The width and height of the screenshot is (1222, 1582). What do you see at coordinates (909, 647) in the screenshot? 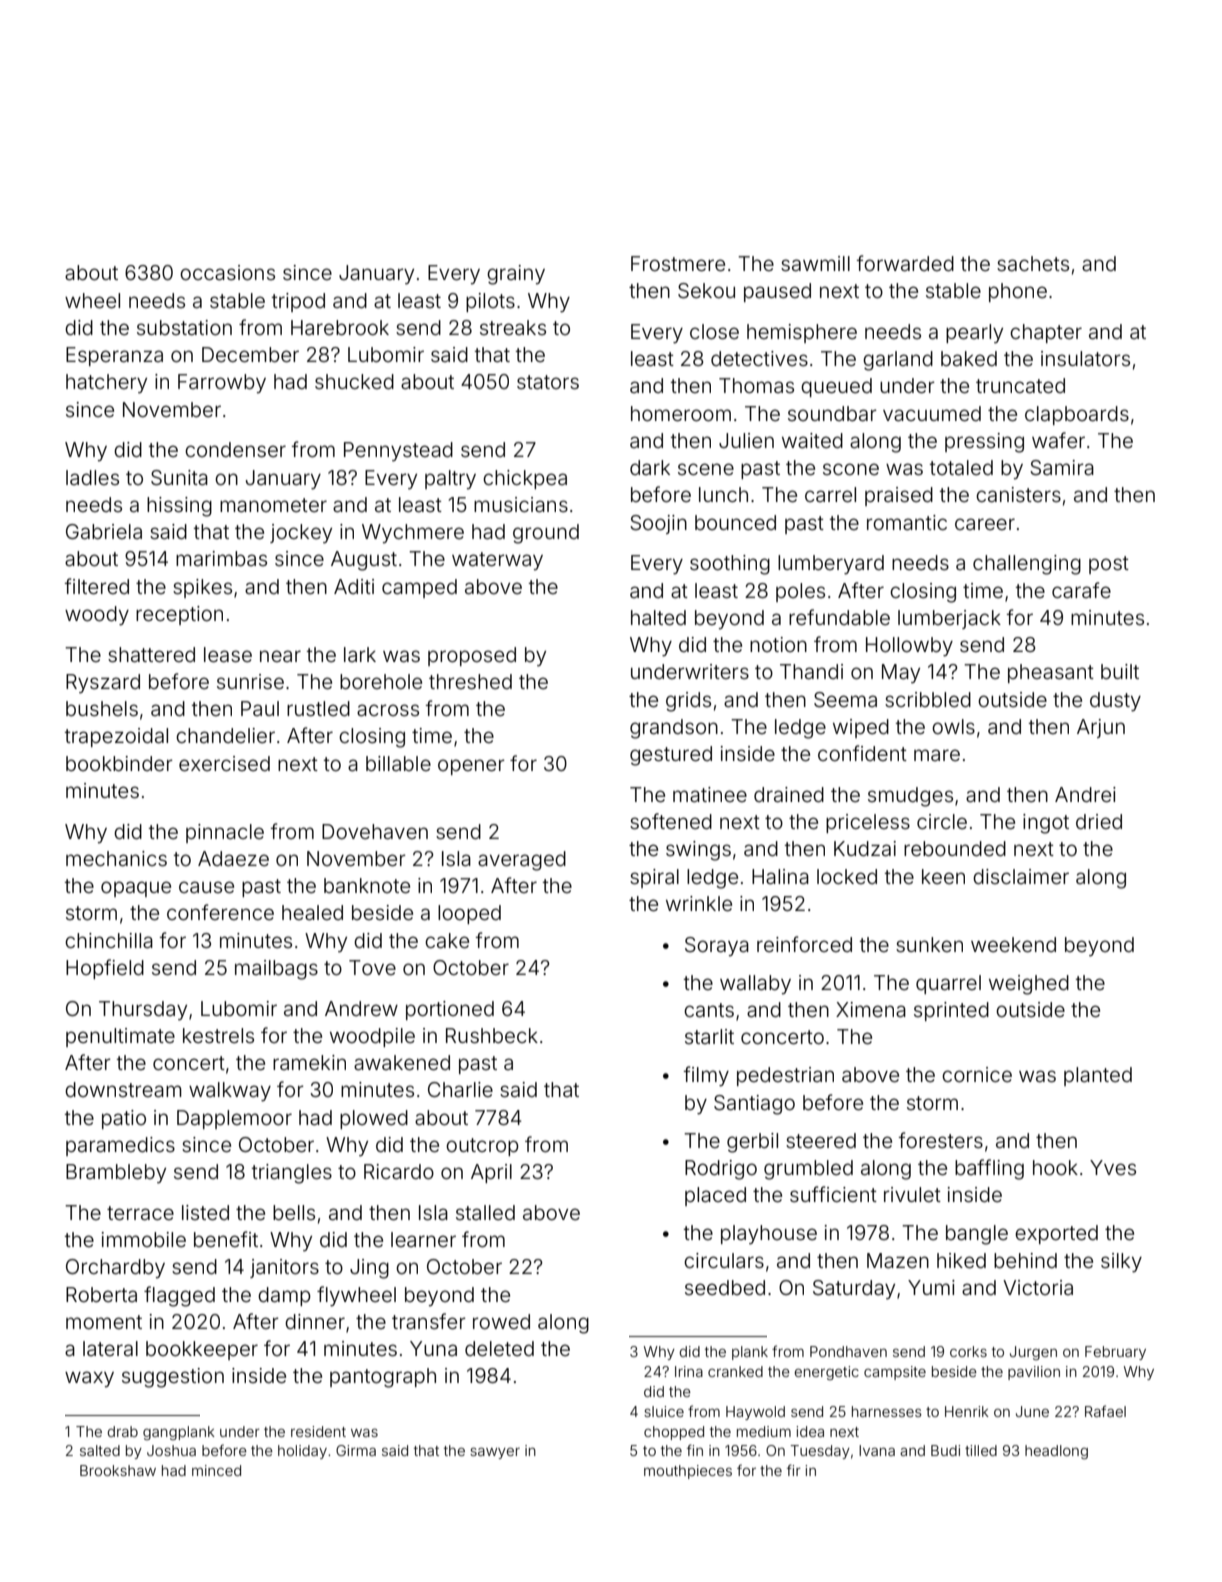
I see `Hollowby` at bounding box center [909, 647].
